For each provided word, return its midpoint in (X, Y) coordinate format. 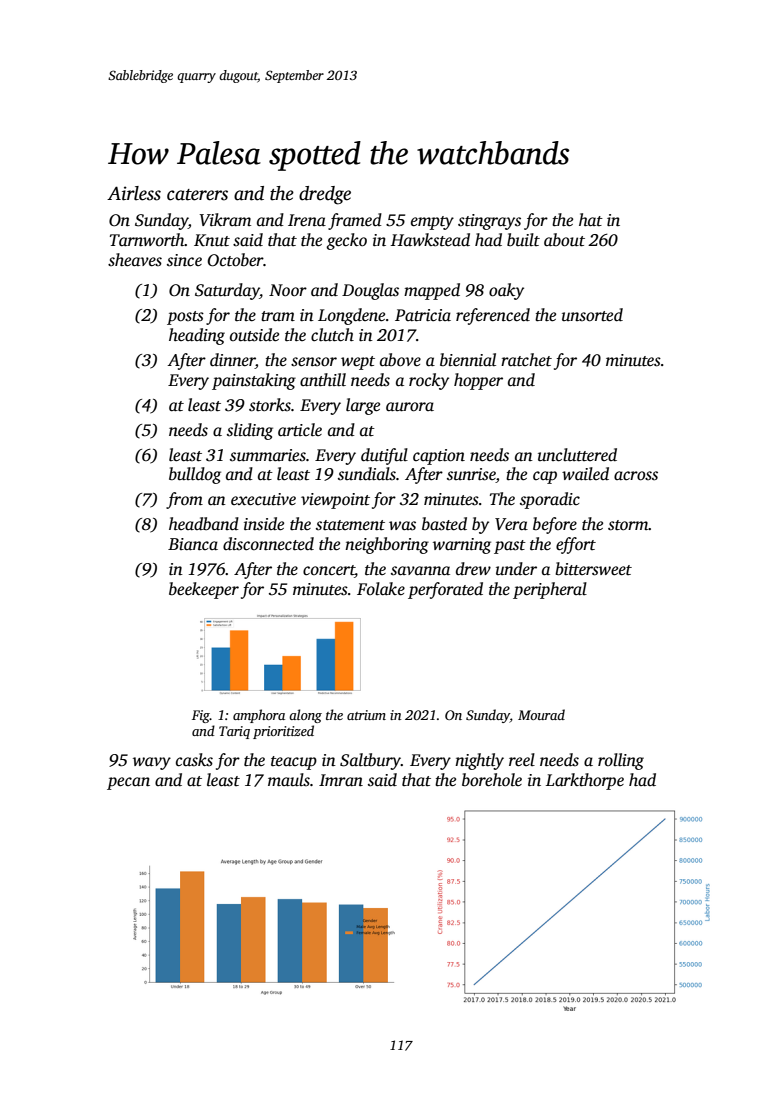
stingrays (489, 222)
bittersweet (593, 569)
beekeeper (204, 590)
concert (329, 571)
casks (194, 760)
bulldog (195, 475)
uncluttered (577, 455)
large (363, 406)
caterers (197, 195)
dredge (325, 195)
